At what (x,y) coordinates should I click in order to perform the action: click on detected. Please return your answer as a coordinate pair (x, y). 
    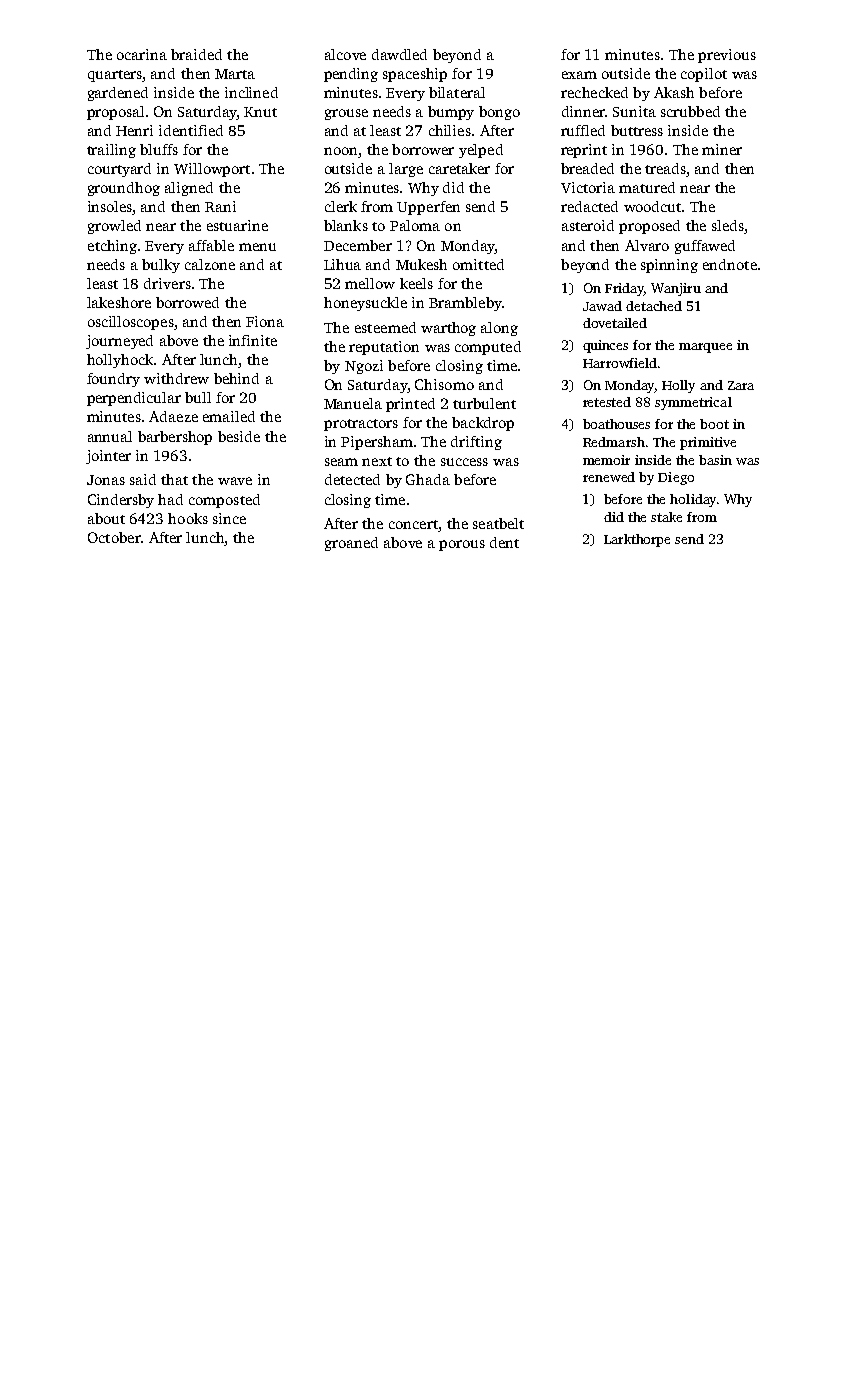
    Looking at the image, I should click on (352, 479).
